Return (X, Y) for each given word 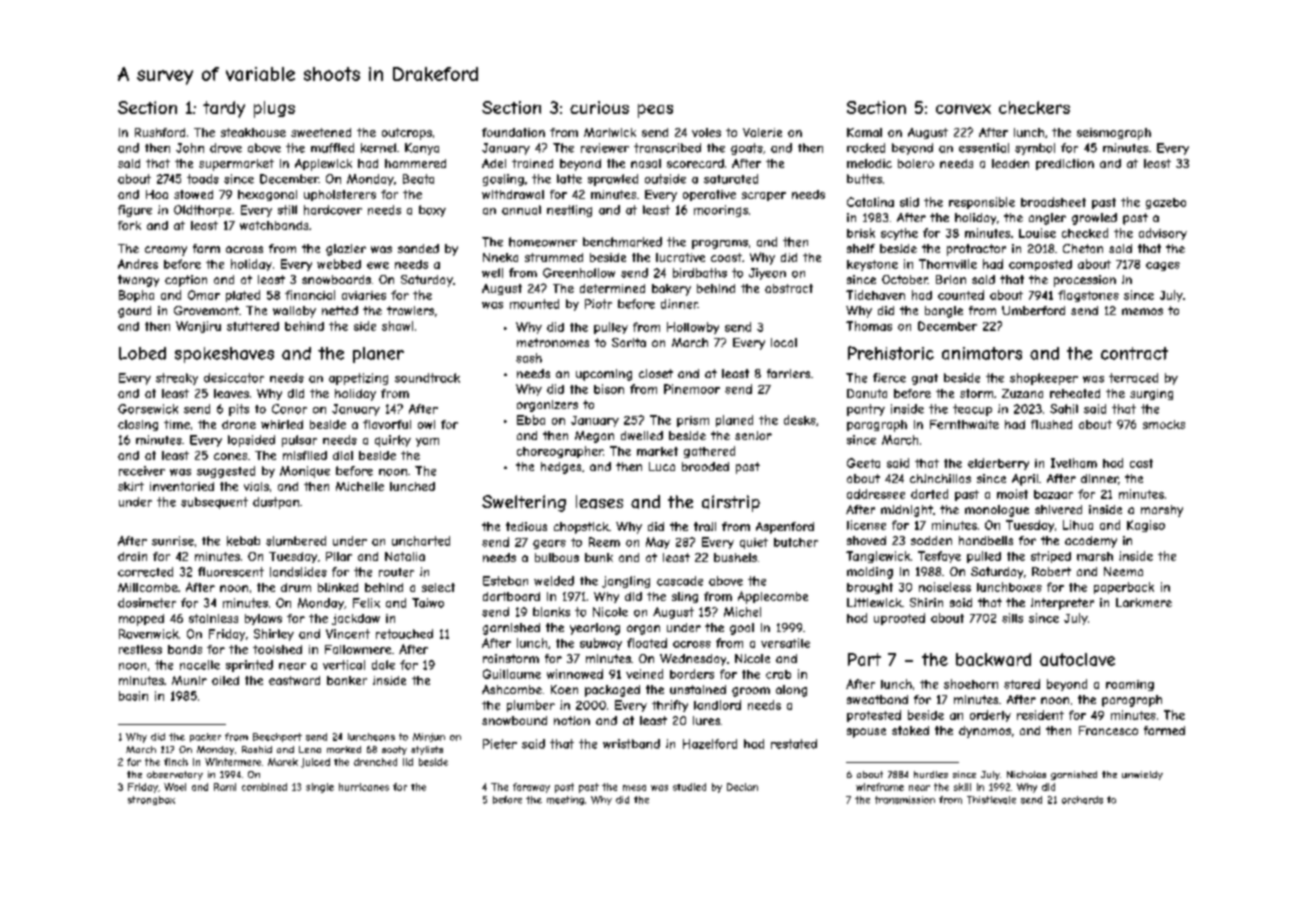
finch (176, 762)
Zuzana (1022, 393)
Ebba (531, 420)
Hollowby (693, 328)
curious (599, 107)
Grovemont (206, 310)
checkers (1034, 107)
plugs (274, 109)
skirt (131, 486)
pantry (866, 410)
